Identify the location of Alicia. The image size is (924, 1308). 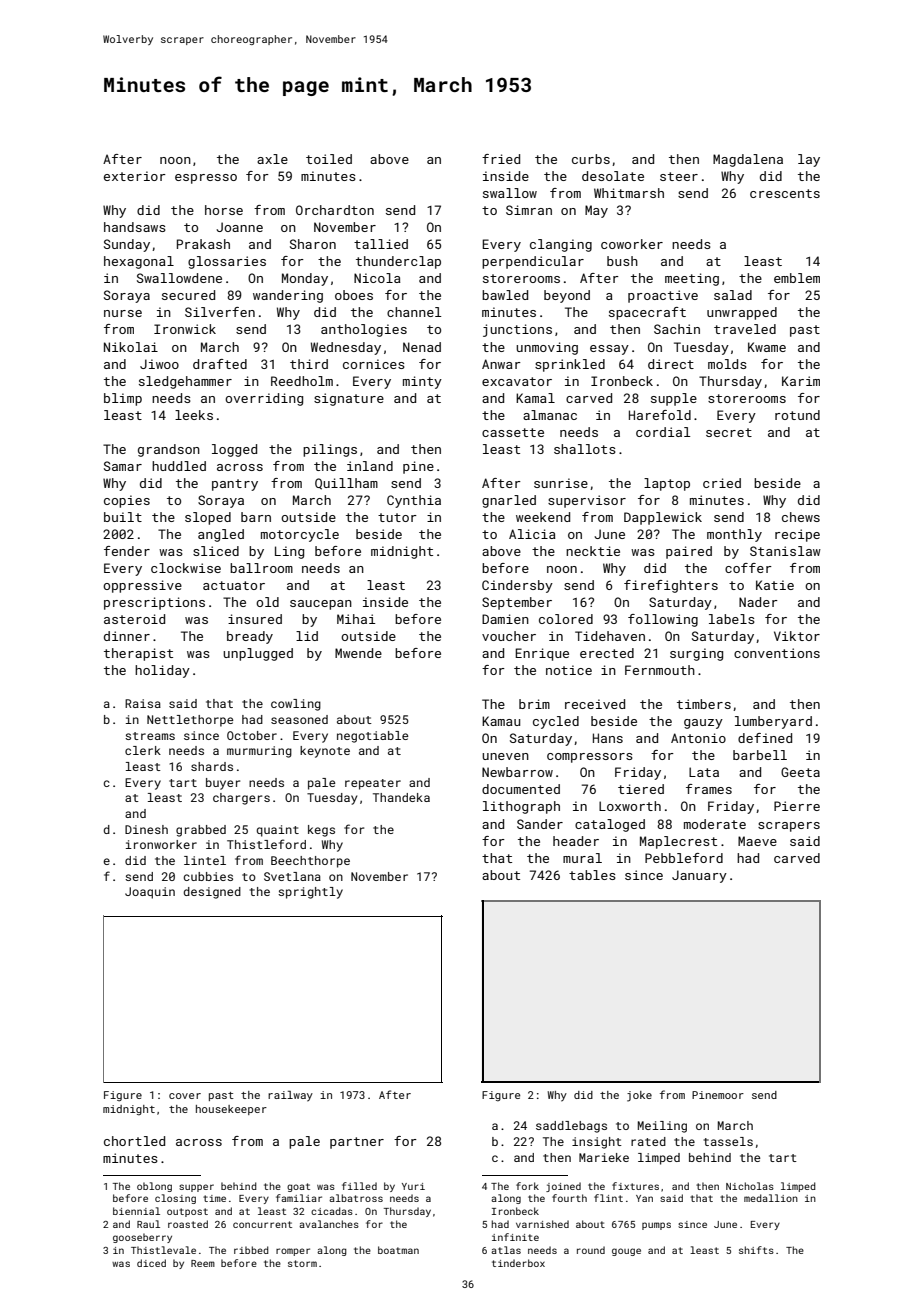
(532, 534).
